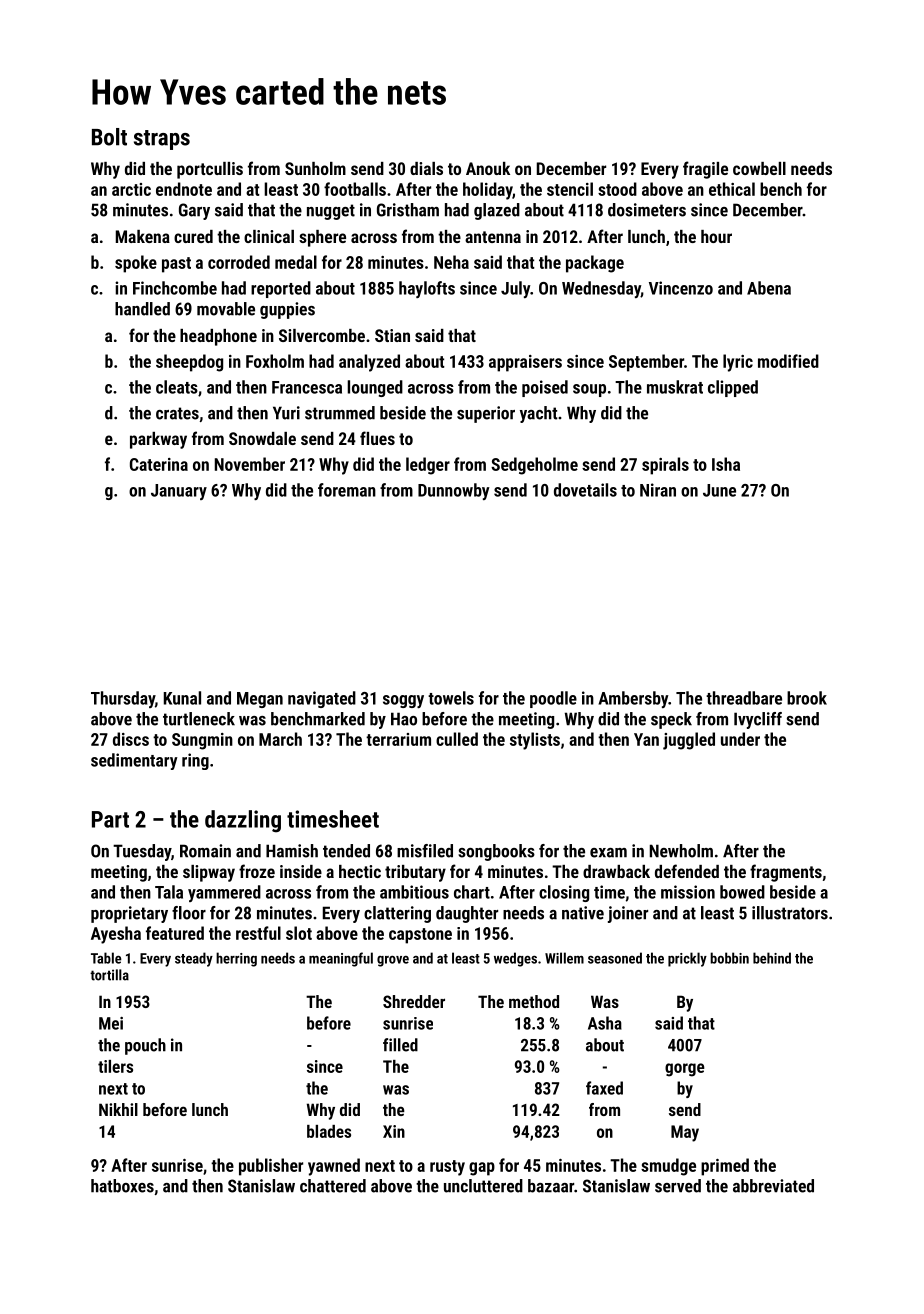 The height and width of the page is (1314, 924). Describe the element at coordinates (346, 851) in the page. I see `tended` at that location.
